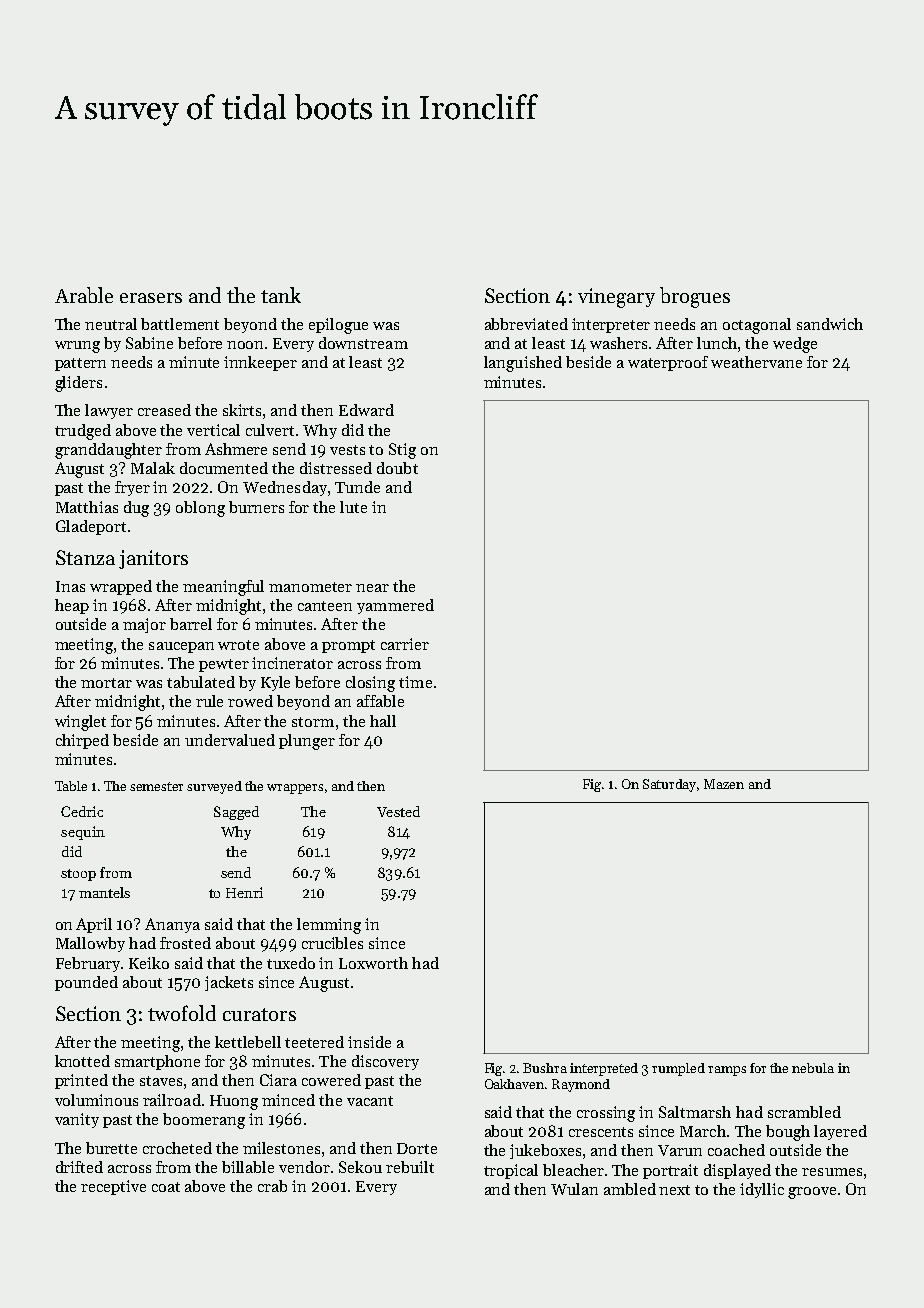 The image size is (924, 1308). Describe the element at coordinates (397, 468) in the page. I see `doubt` at that location.
